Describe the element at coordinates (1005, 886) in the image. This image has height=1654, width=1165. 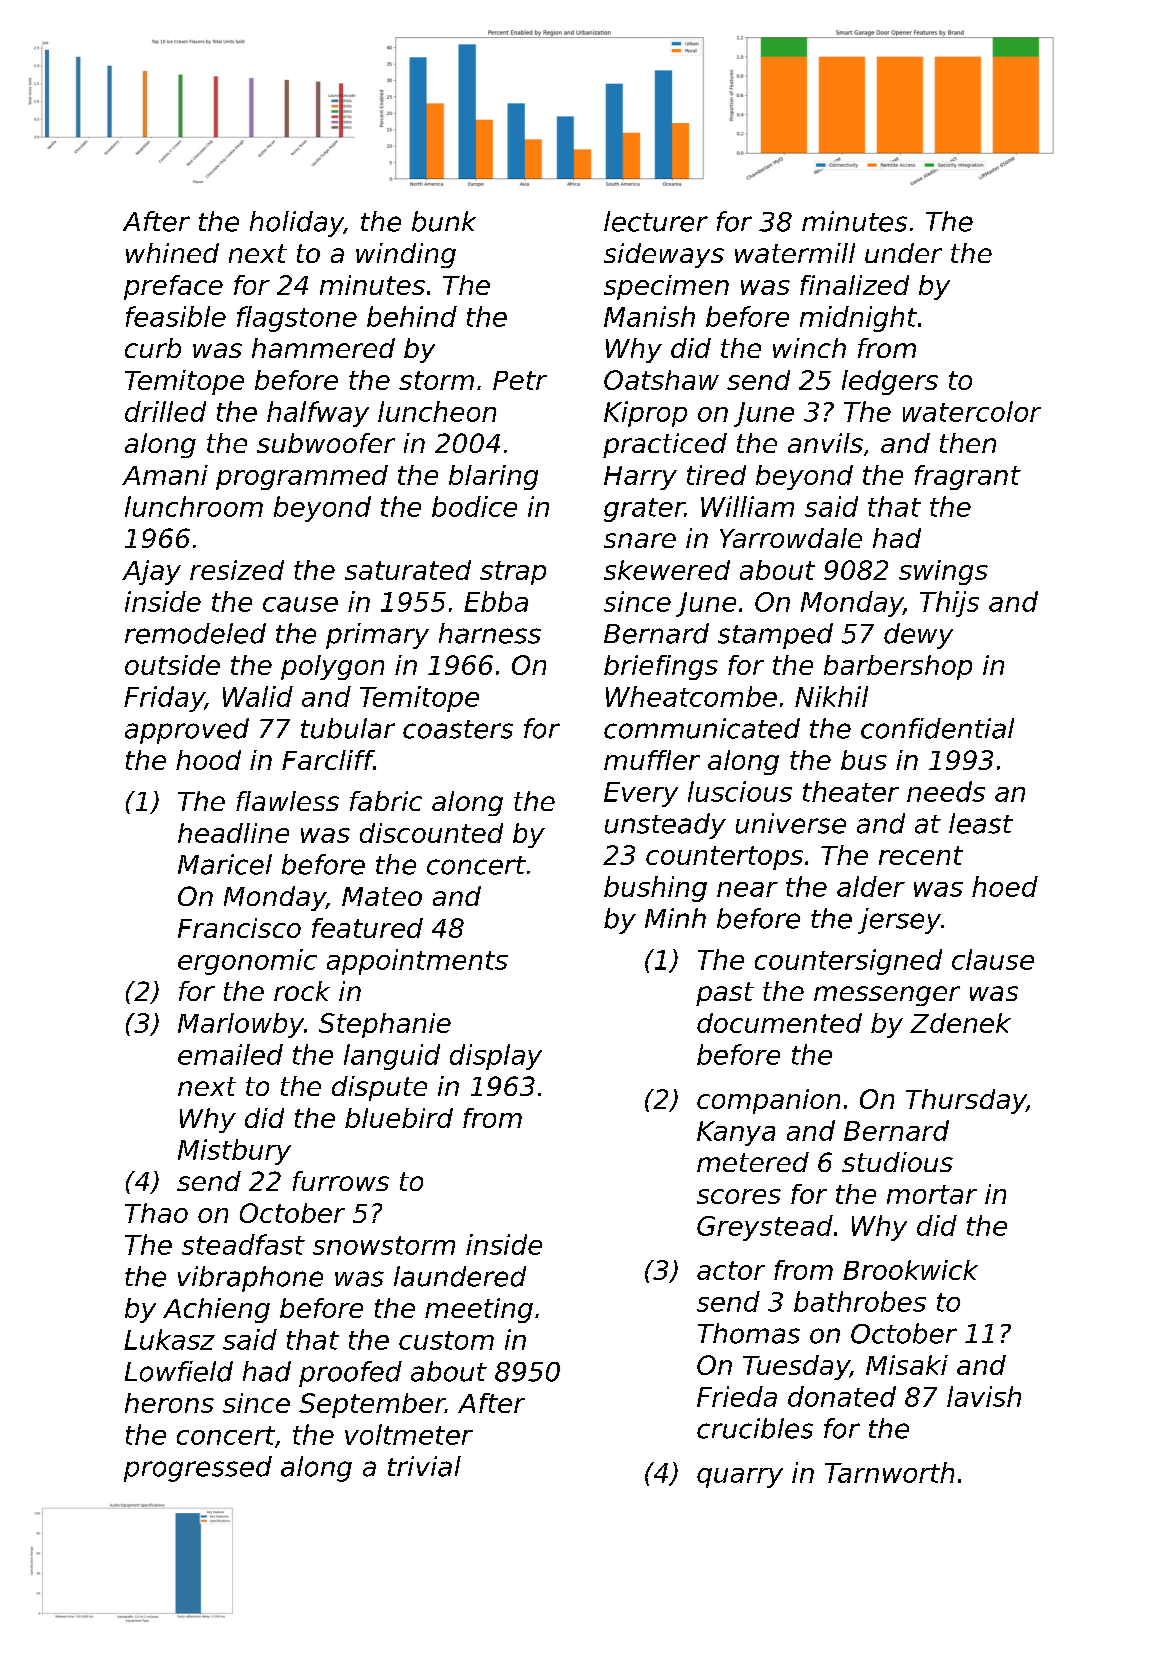
I see `hoed` at that location.
